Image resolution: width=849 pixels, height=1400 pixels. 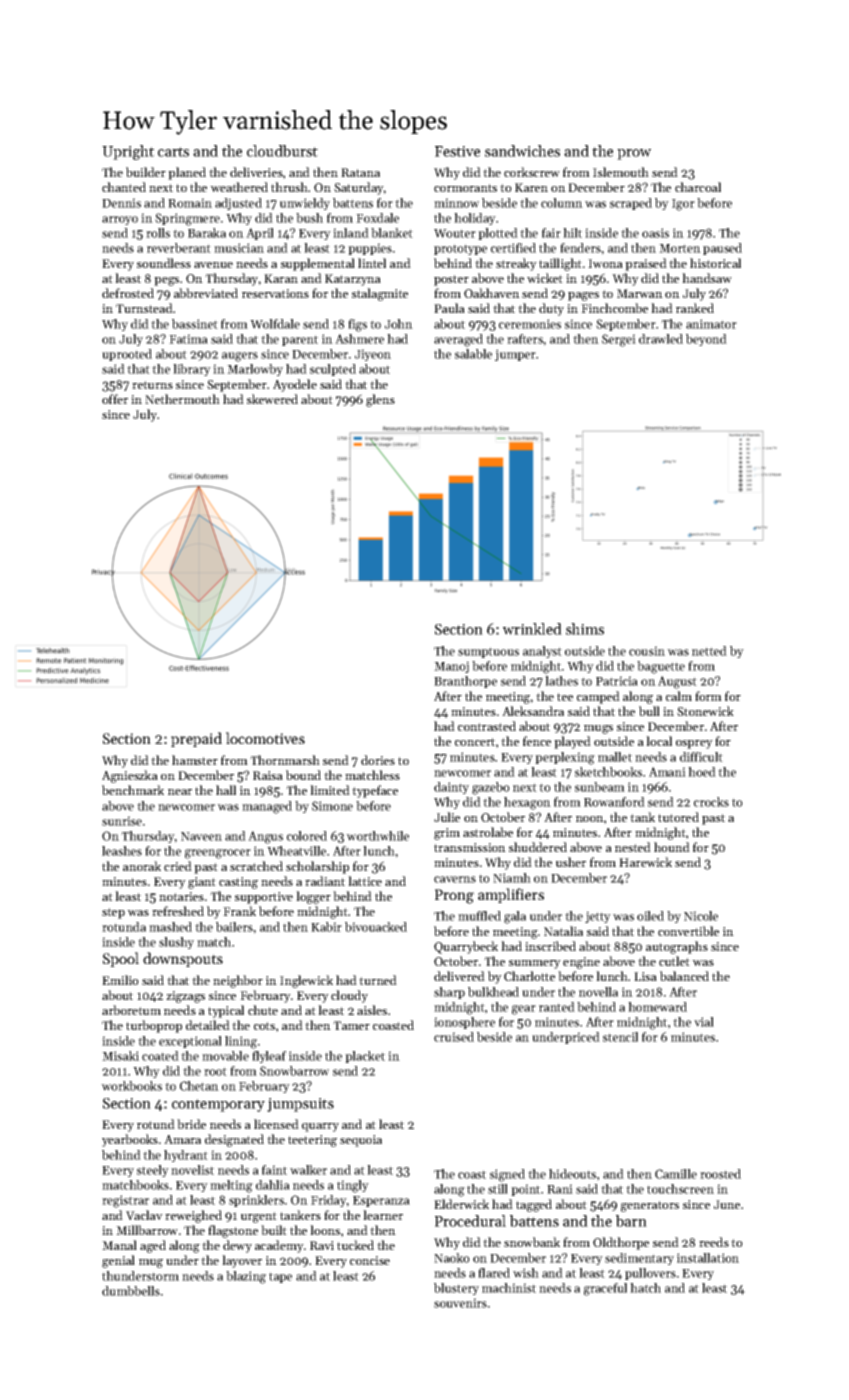 What do you see at coordinates (634, 154) in the document?
I see `prow` at bounding box center [634, 154].
